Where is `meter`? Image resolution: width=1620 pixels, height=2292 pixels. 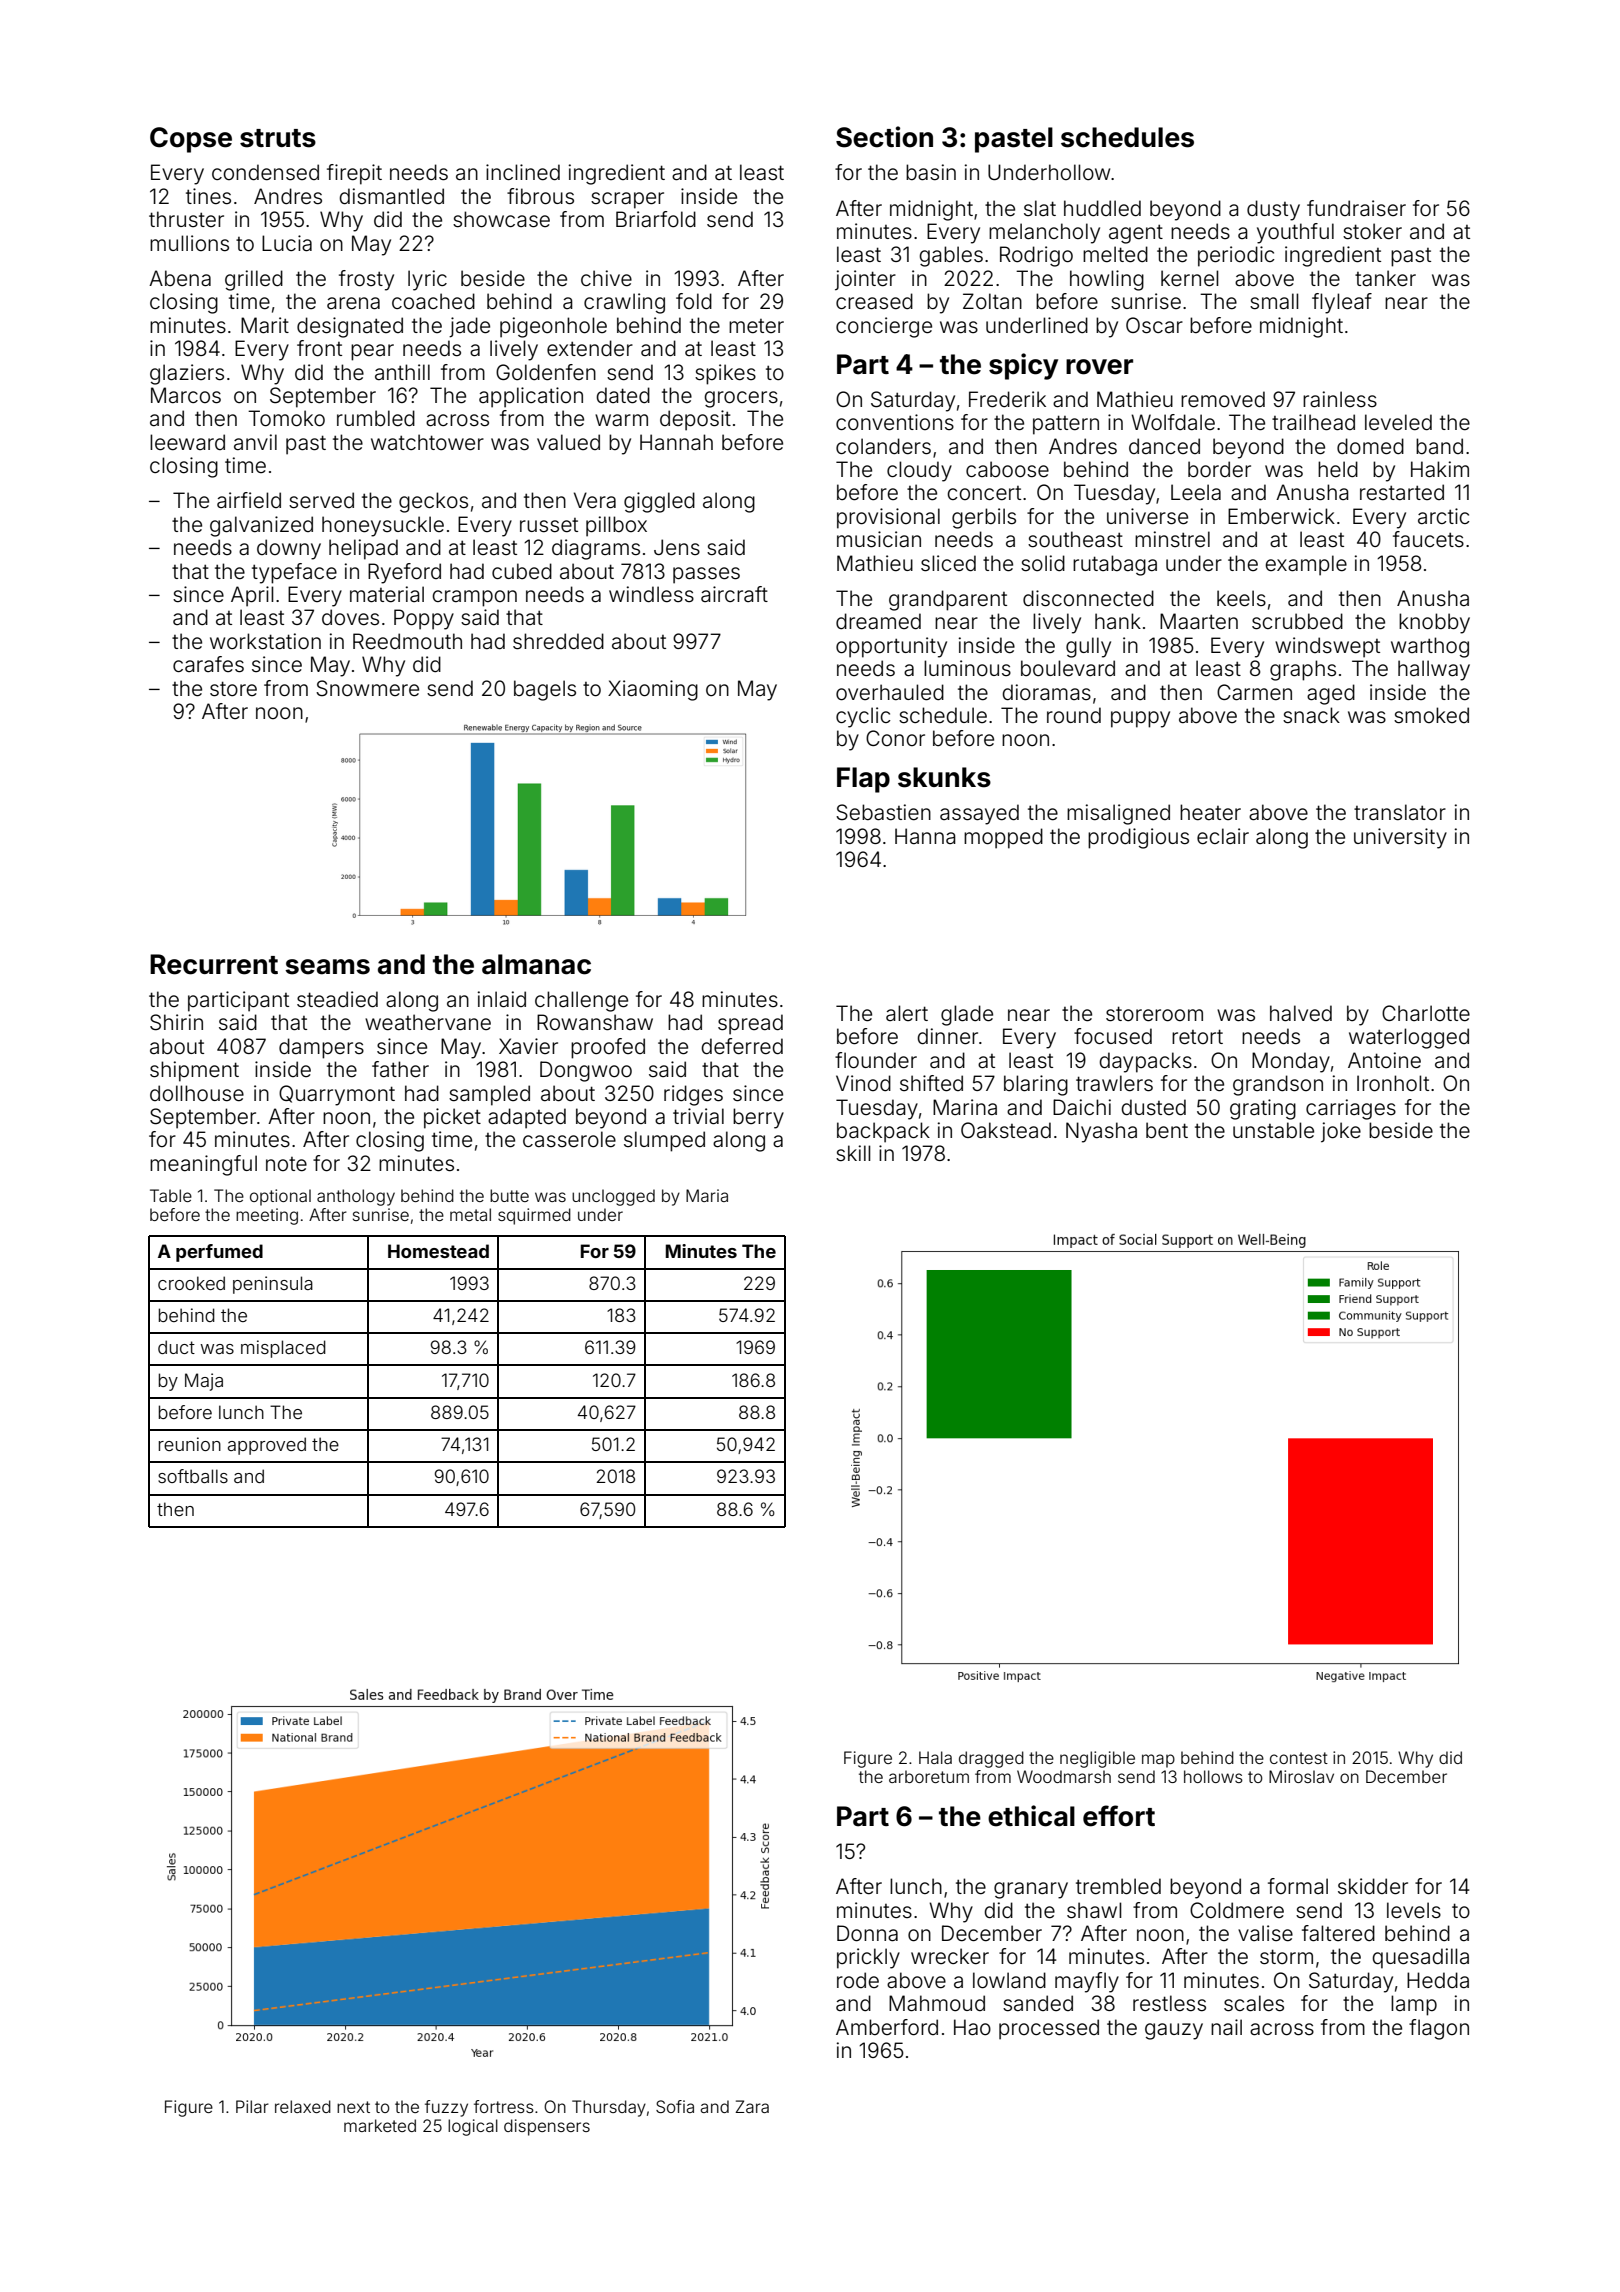 meter is located at coordinates (756, 326).
